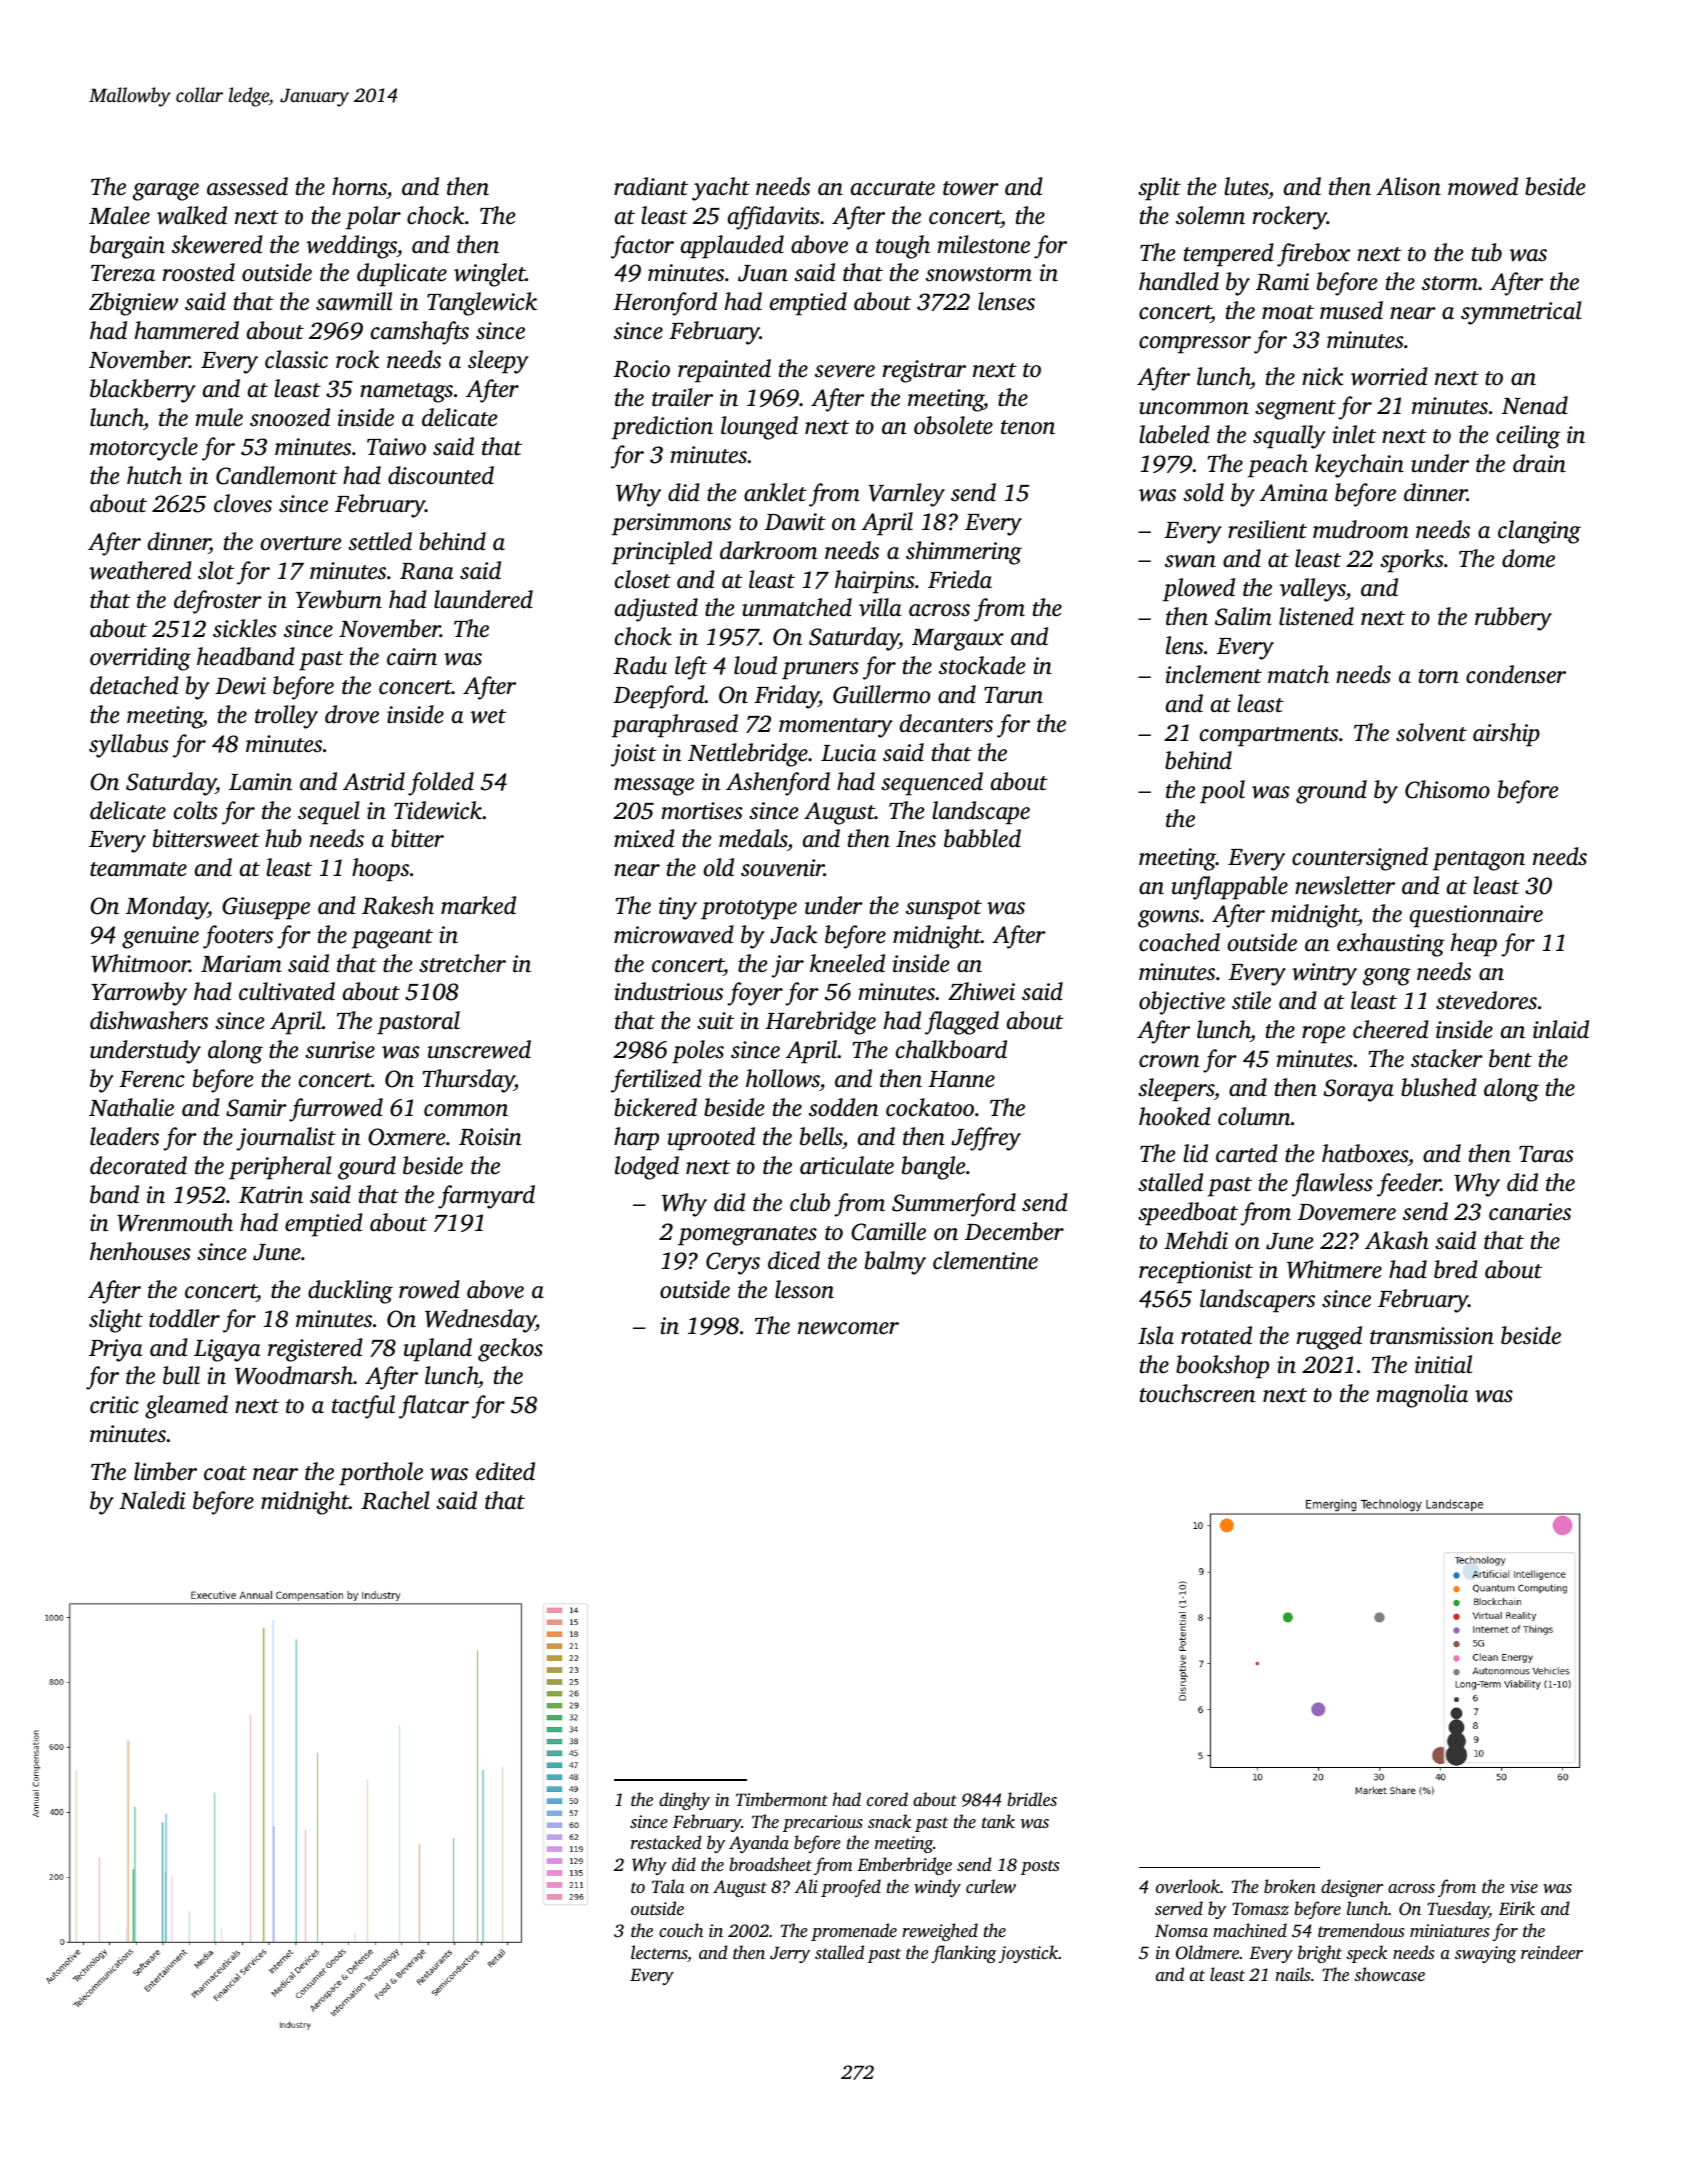  Describe the element at coordinates (684, 1801) in the screenshot. I see `dinghy` at that location.
